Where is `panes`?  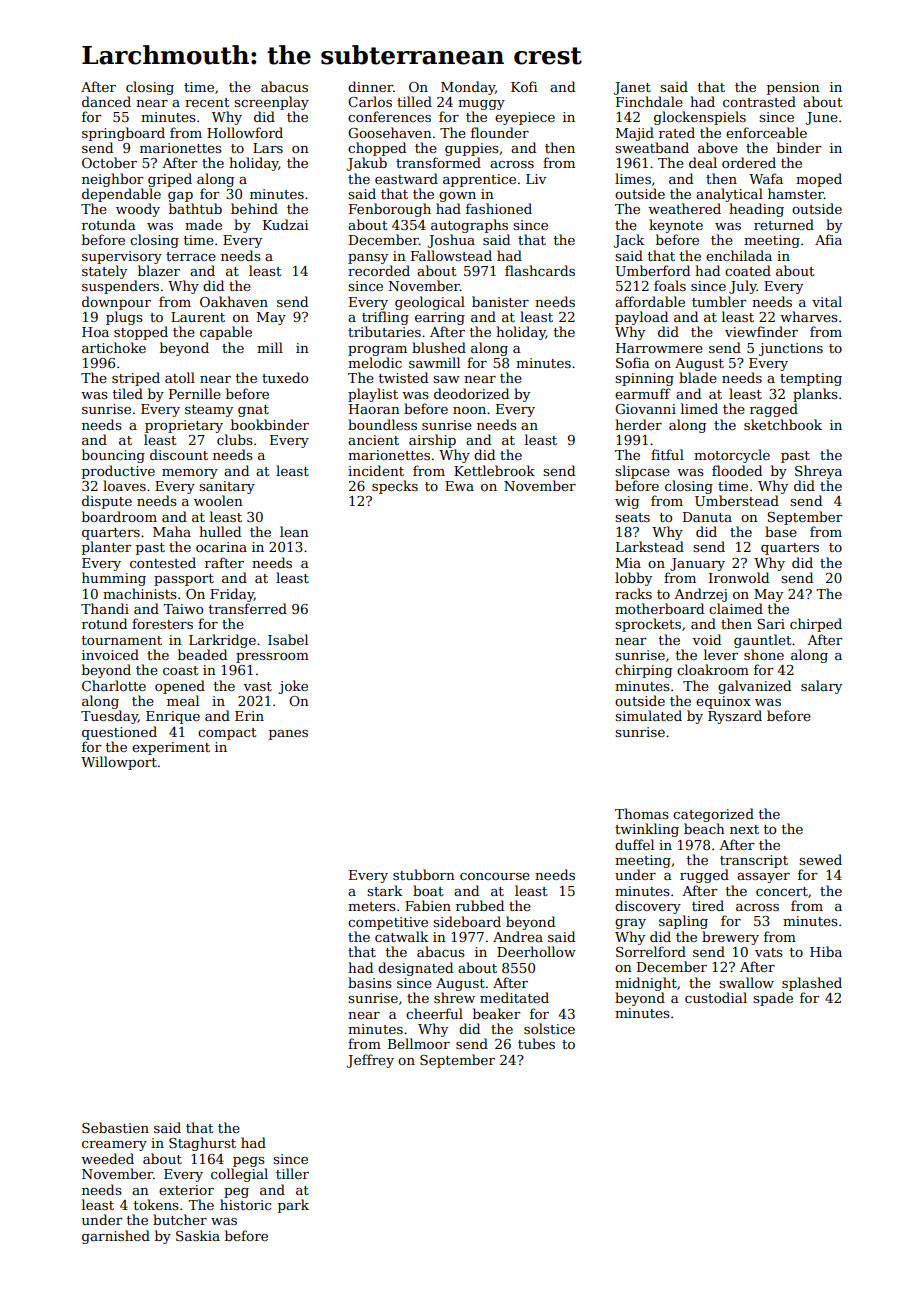
panes is located at coordinates (288, 735).
